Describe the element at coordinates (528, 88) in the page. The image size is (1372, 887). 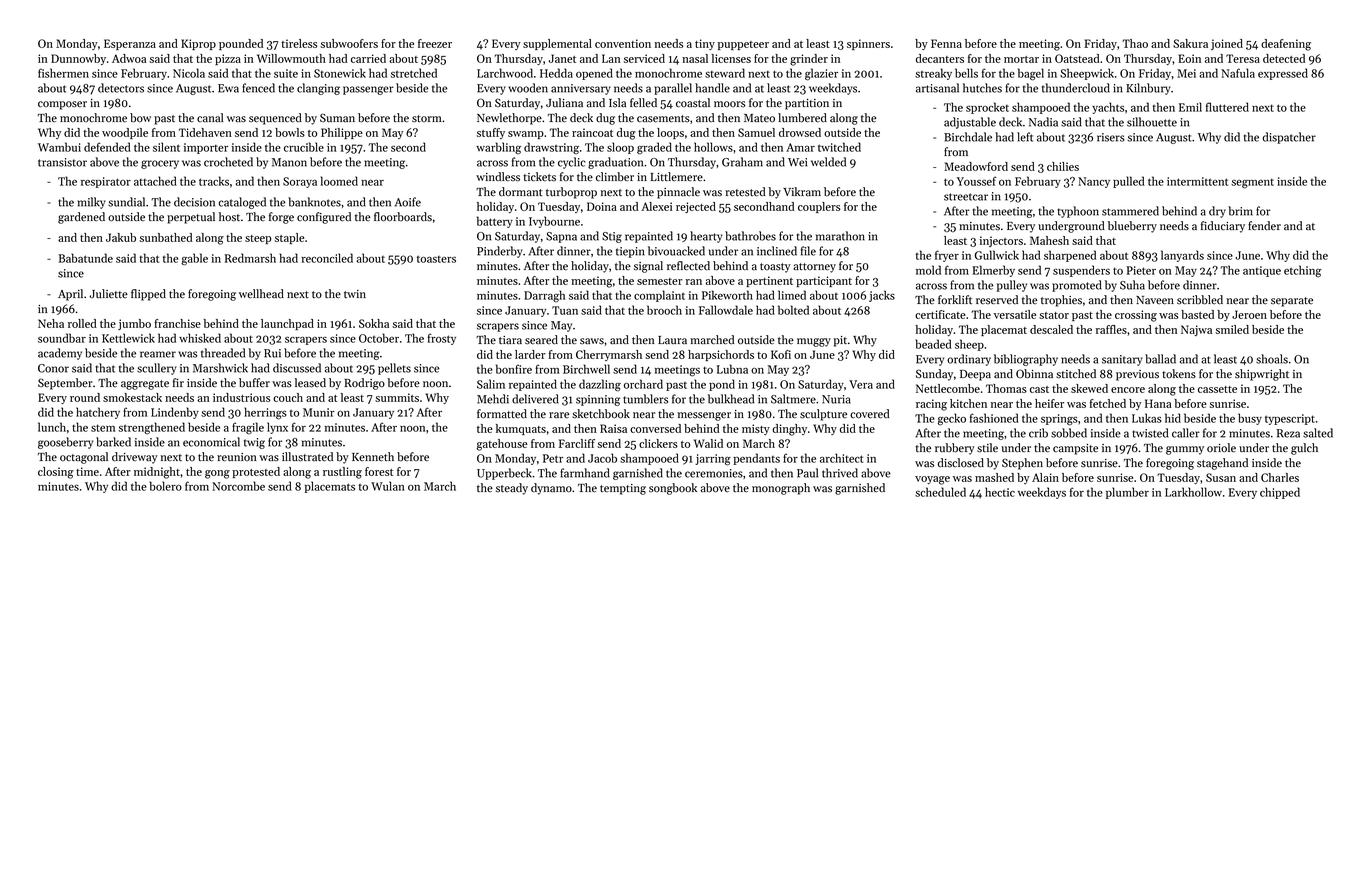
I see `wooden` at that location.
